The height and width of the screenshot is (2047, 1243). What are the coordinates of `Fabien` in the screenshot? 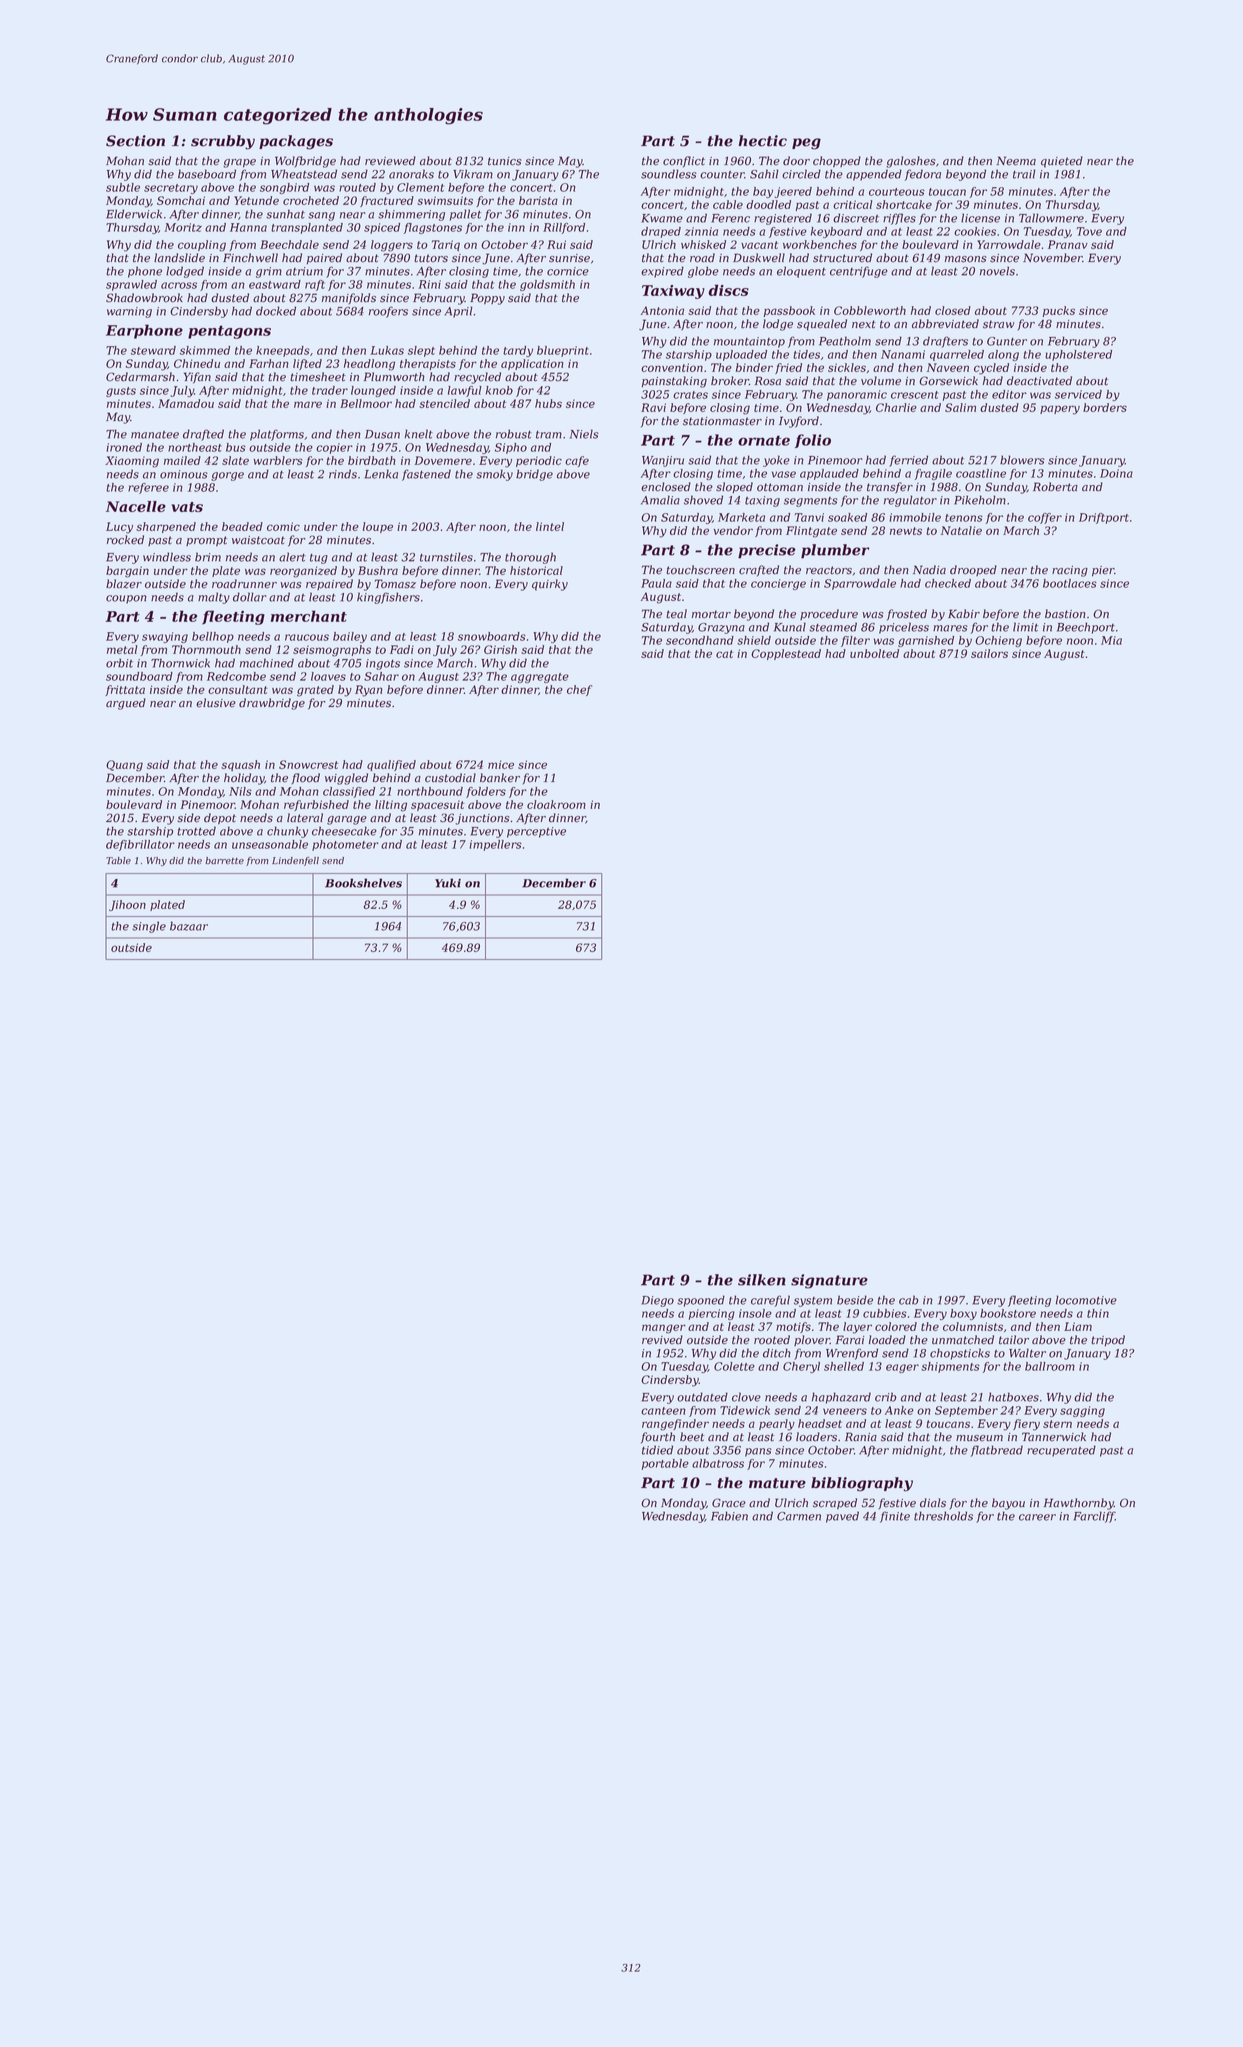 It's located at (729, 1516).
